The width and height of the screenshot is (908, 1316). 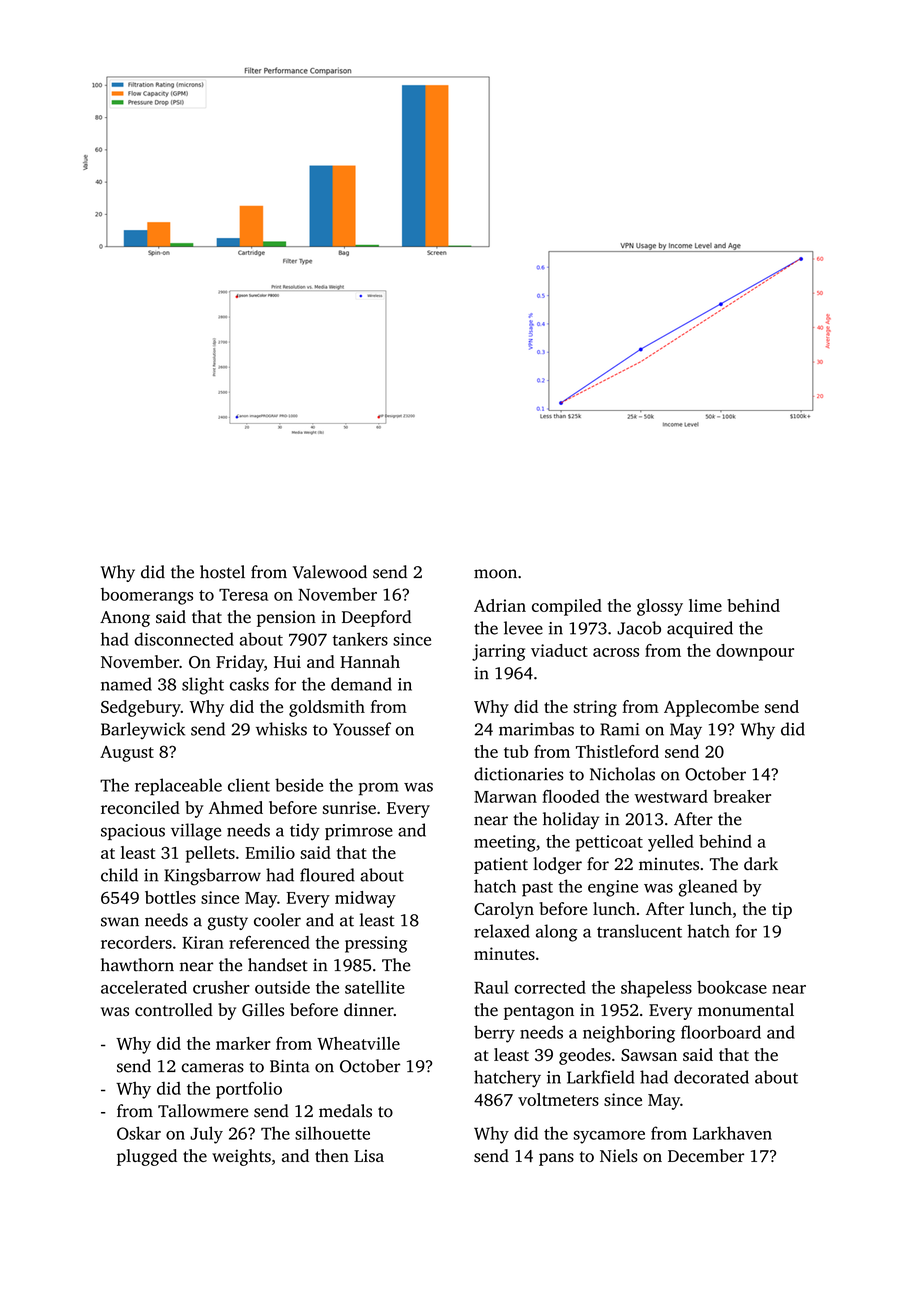 What do you see at coordinates (609, 843) in the screenshot?
I see `petticoat` at bounding box center [609, 843].
